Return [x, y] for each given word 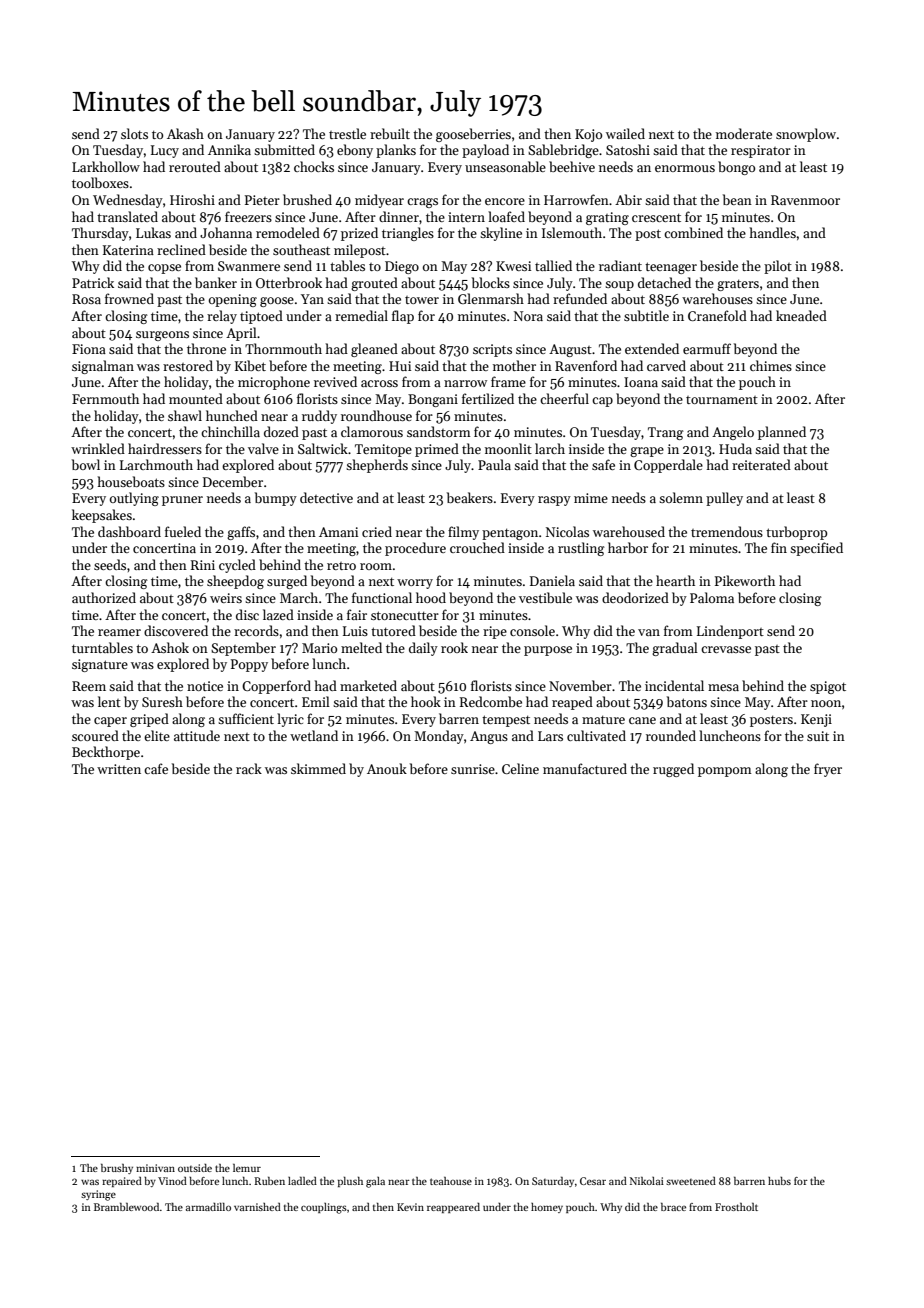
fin [779, 547]
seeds [110, 564]
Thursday [100, 234]
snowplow [806, 135]
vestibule [545, 597]
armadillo [208, 1207]
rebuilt [390, 133]
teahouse [451, 1181]
